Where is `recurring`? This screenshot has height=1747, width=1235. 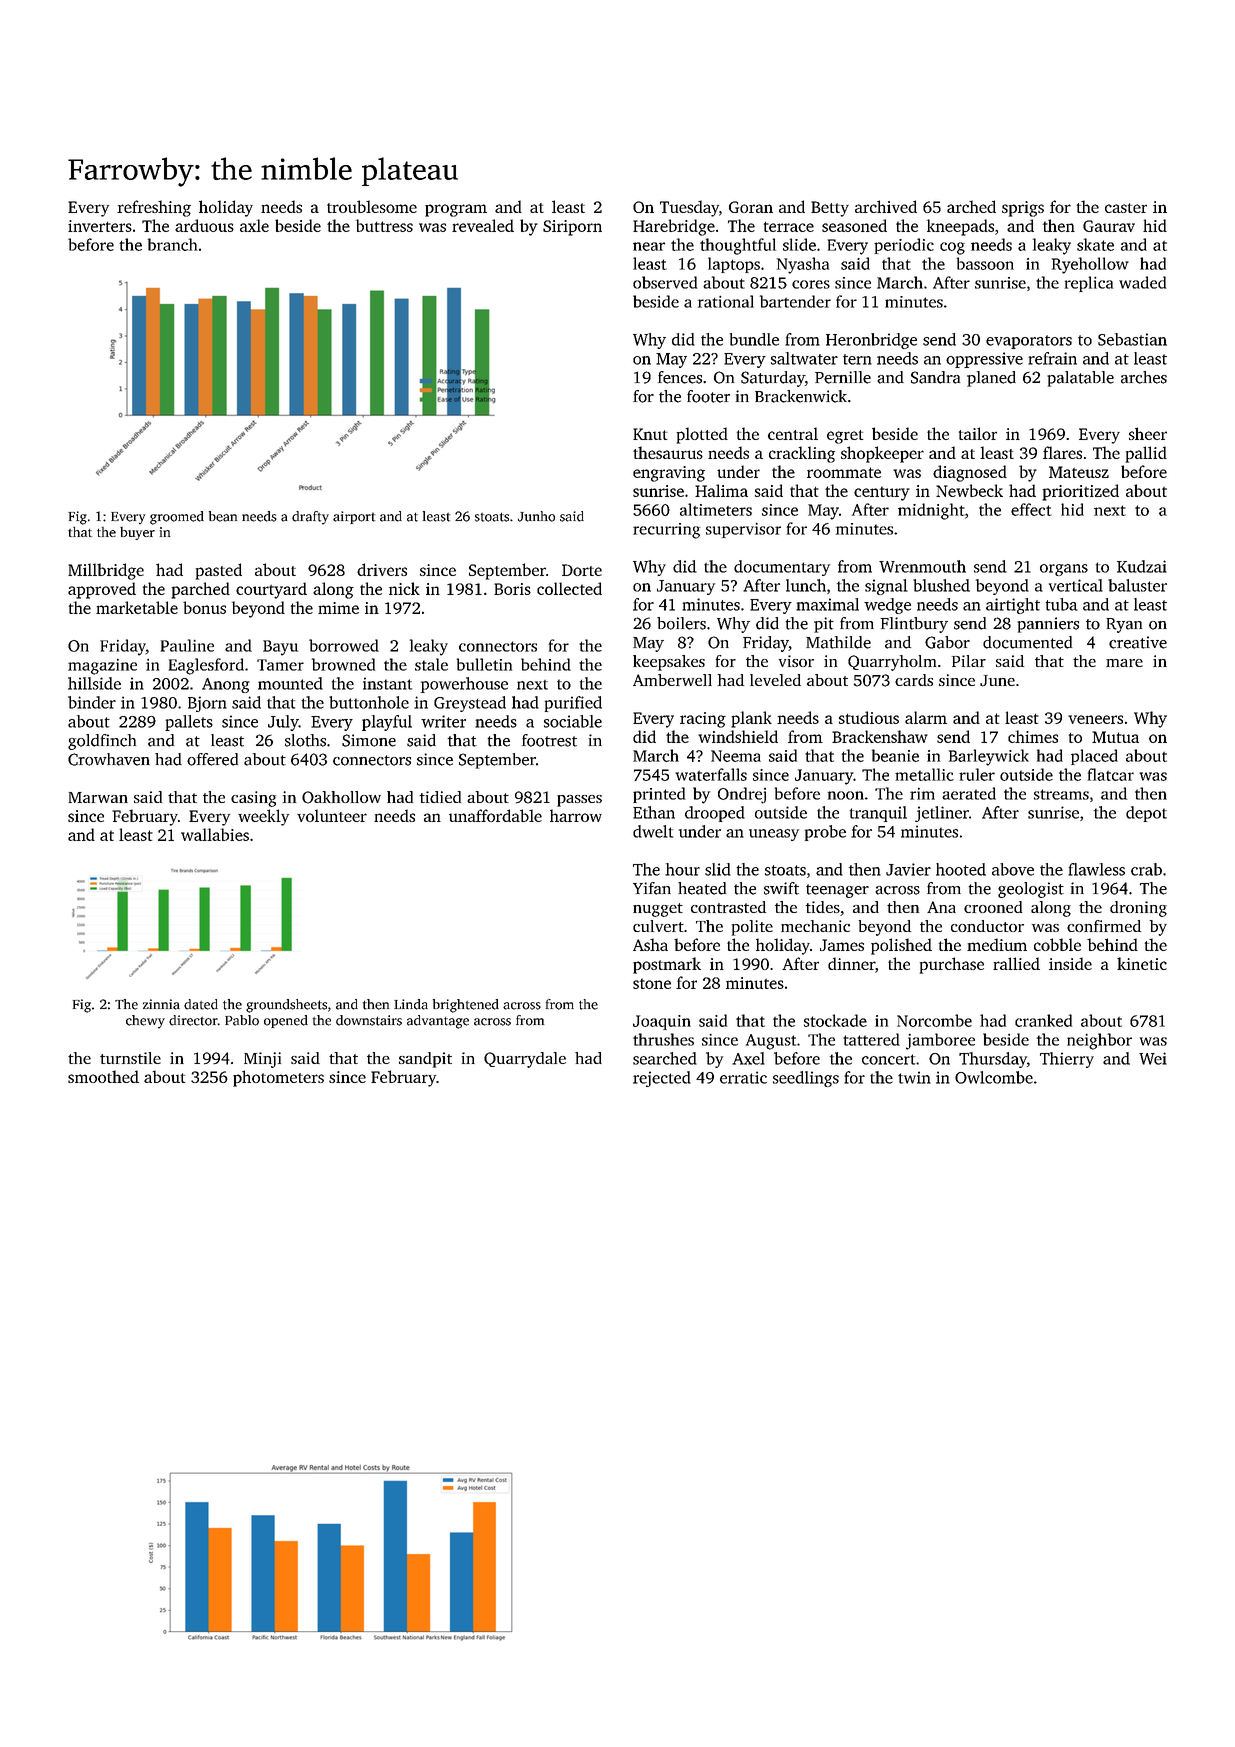 recurring is located at coordinates (666, 531).
